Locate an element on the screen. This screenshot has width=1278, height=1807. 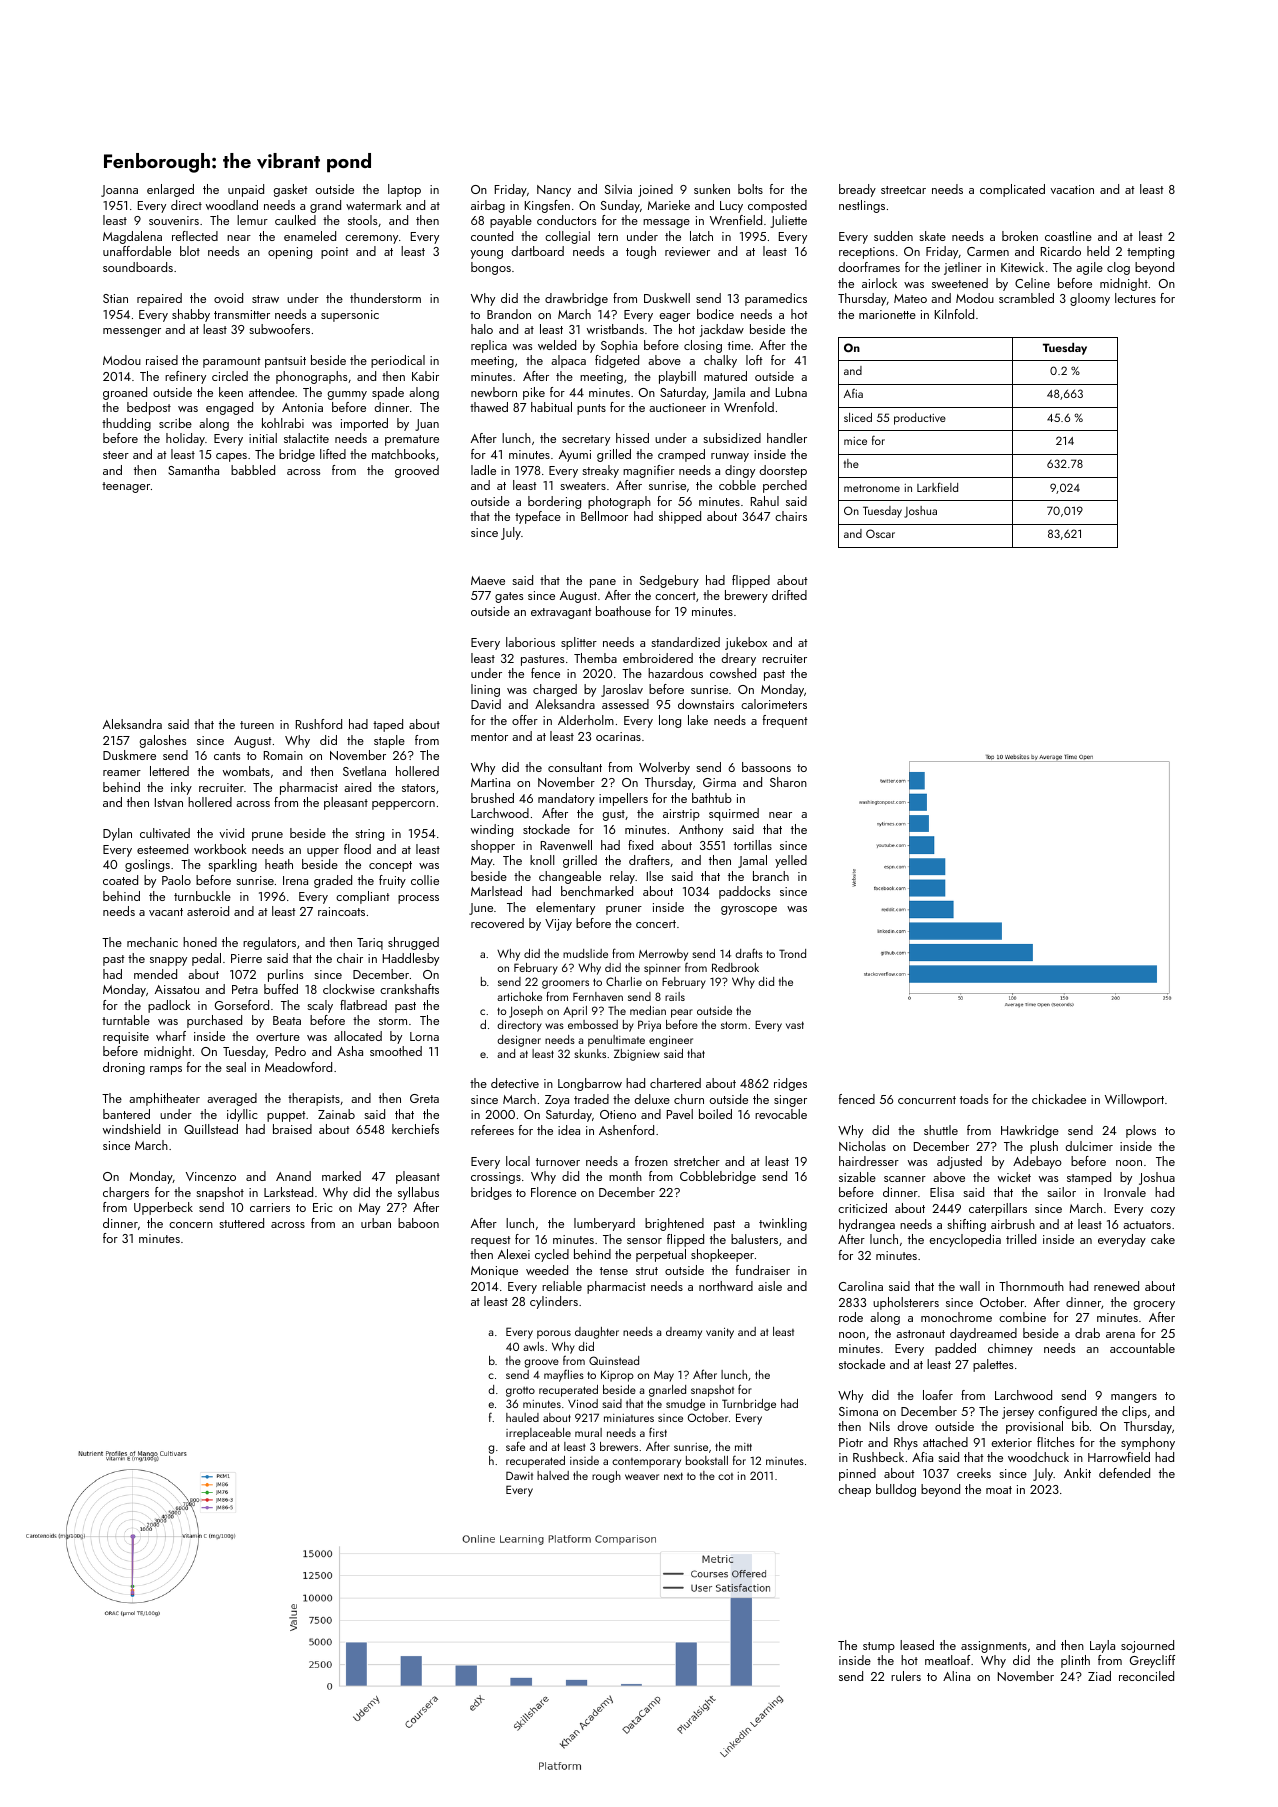
tern is located at coordinates (608, 237).
